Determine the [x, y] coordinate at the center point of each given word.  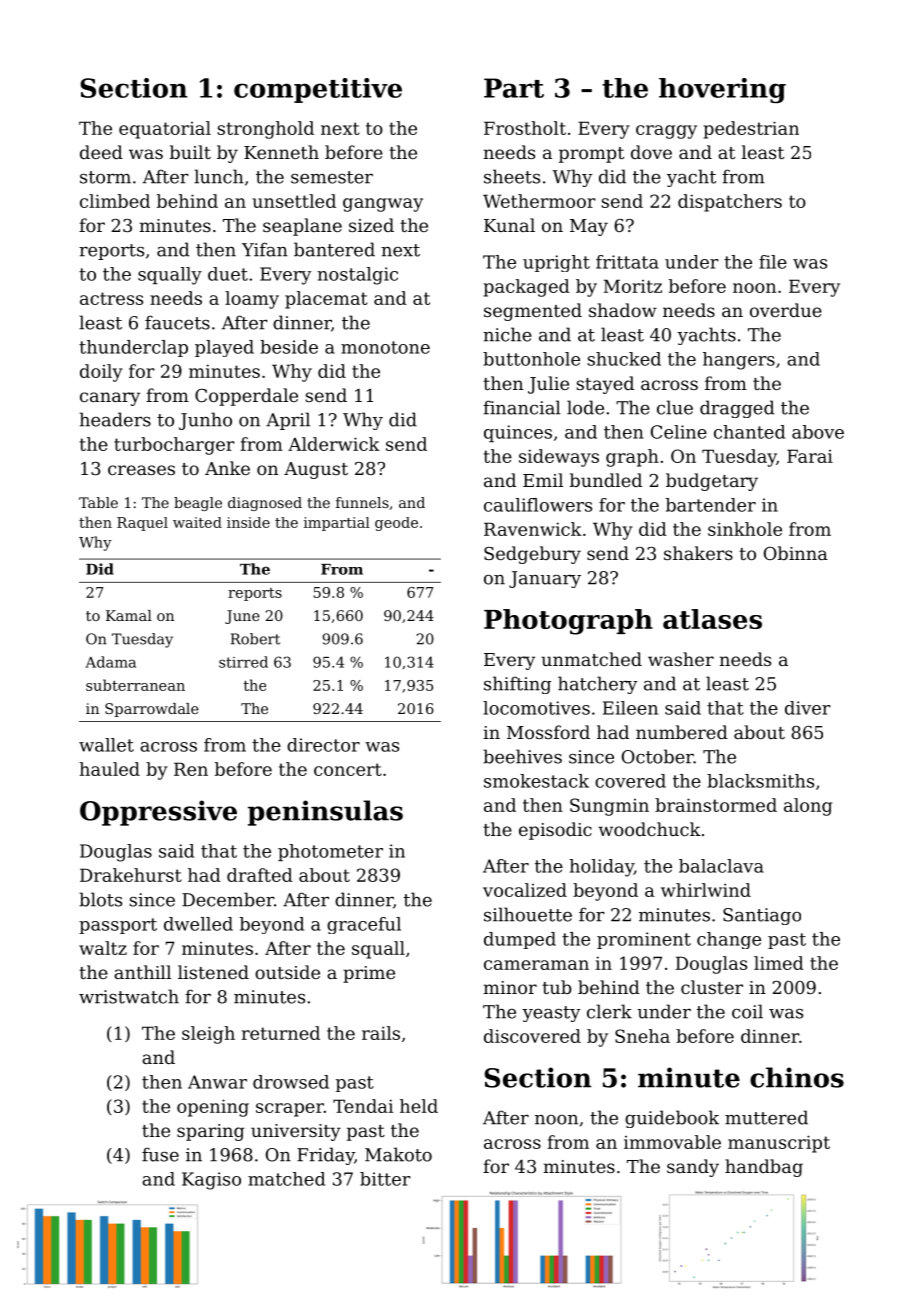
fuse [160, 1154]
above [818, 432]
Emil [543, 480]
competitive [318, 90]
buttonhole [531, 359]
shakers [698, 553]
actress [111, 298]
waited [197, 522]
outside [287, 972]
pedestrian [751, 130]
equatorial [165, 130]
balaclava [721, 866]
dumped [520, 940]
